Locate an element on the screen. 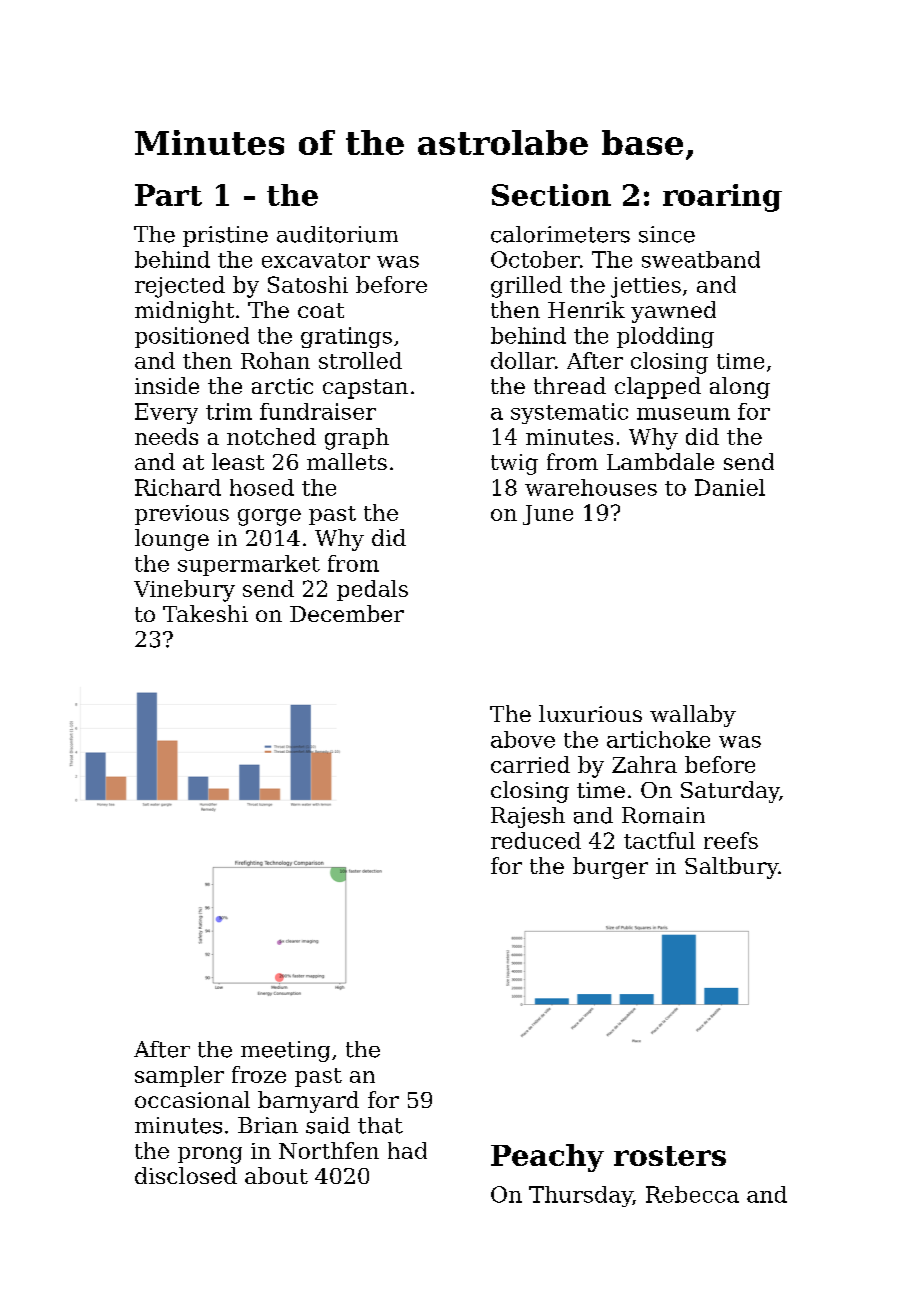  that is located at coordinates (380, 1125).
